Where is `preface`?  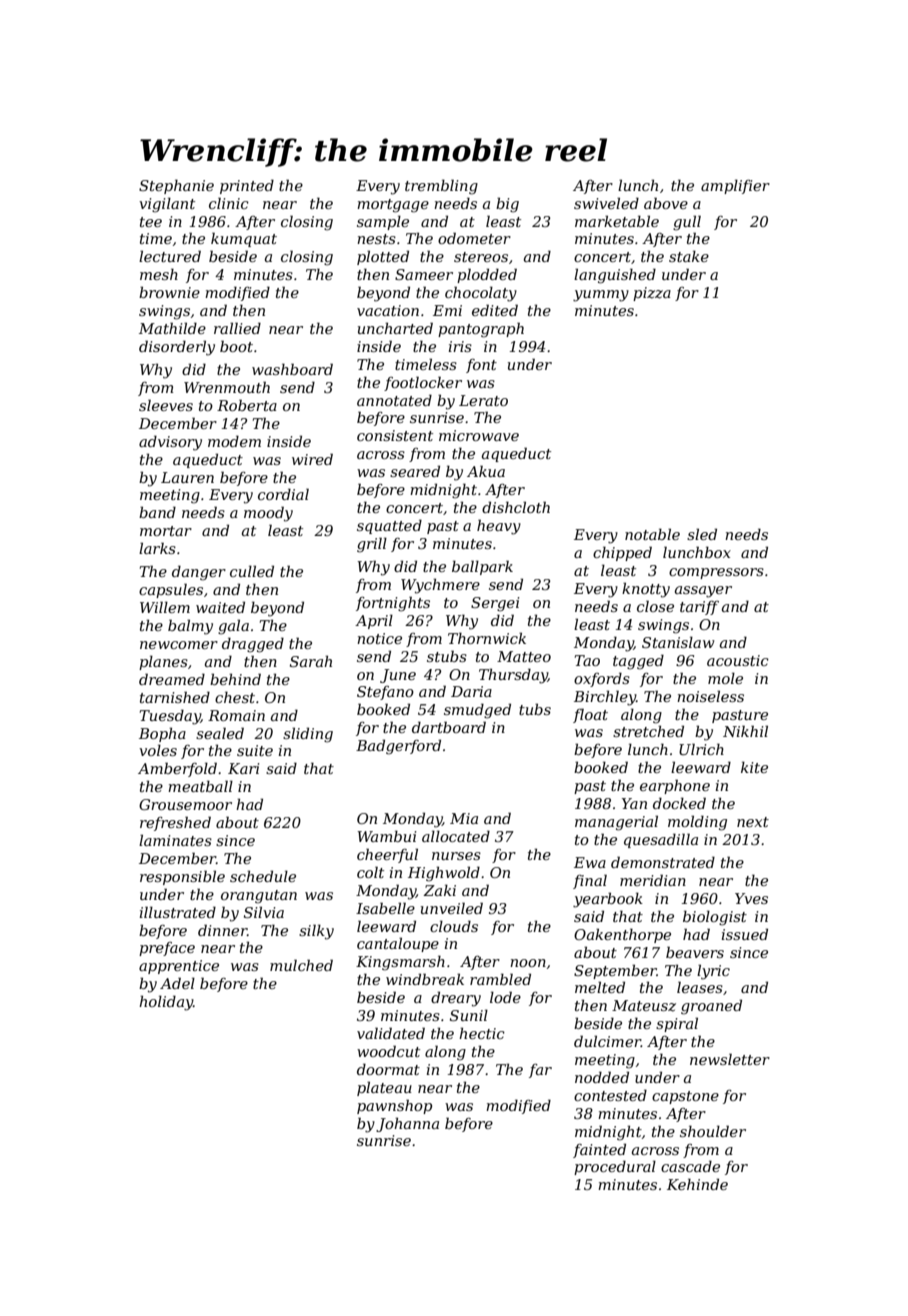
preface is located at coordinates (167, 949).
